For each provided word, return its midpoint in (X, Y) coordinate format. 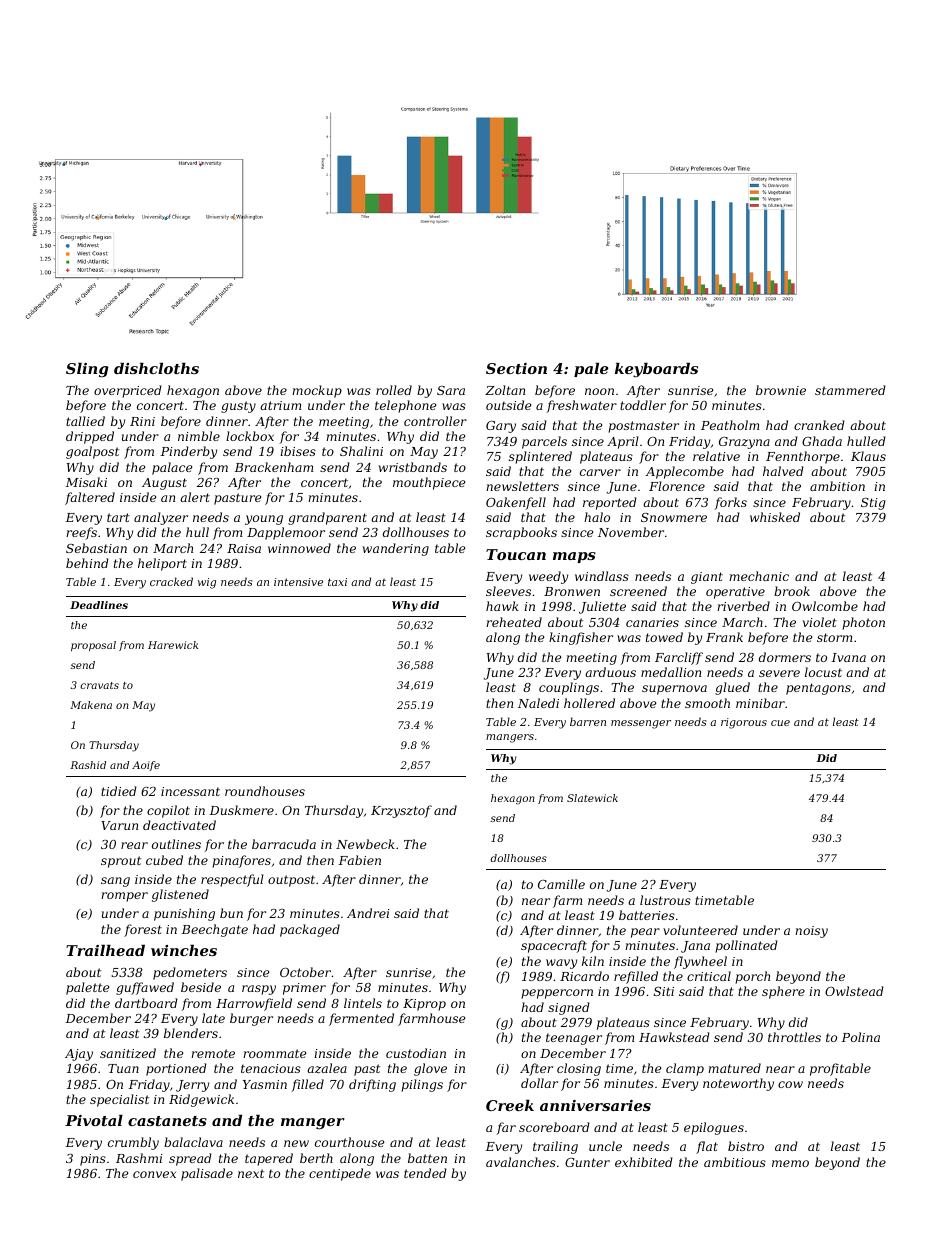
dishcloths (156, 368)
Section (516, 368)
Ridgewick (201, 1100)
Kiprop (424, 1005)
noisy (811, 932)
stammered (850, 390)
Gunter (587, 1162)
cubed (164, 860)
